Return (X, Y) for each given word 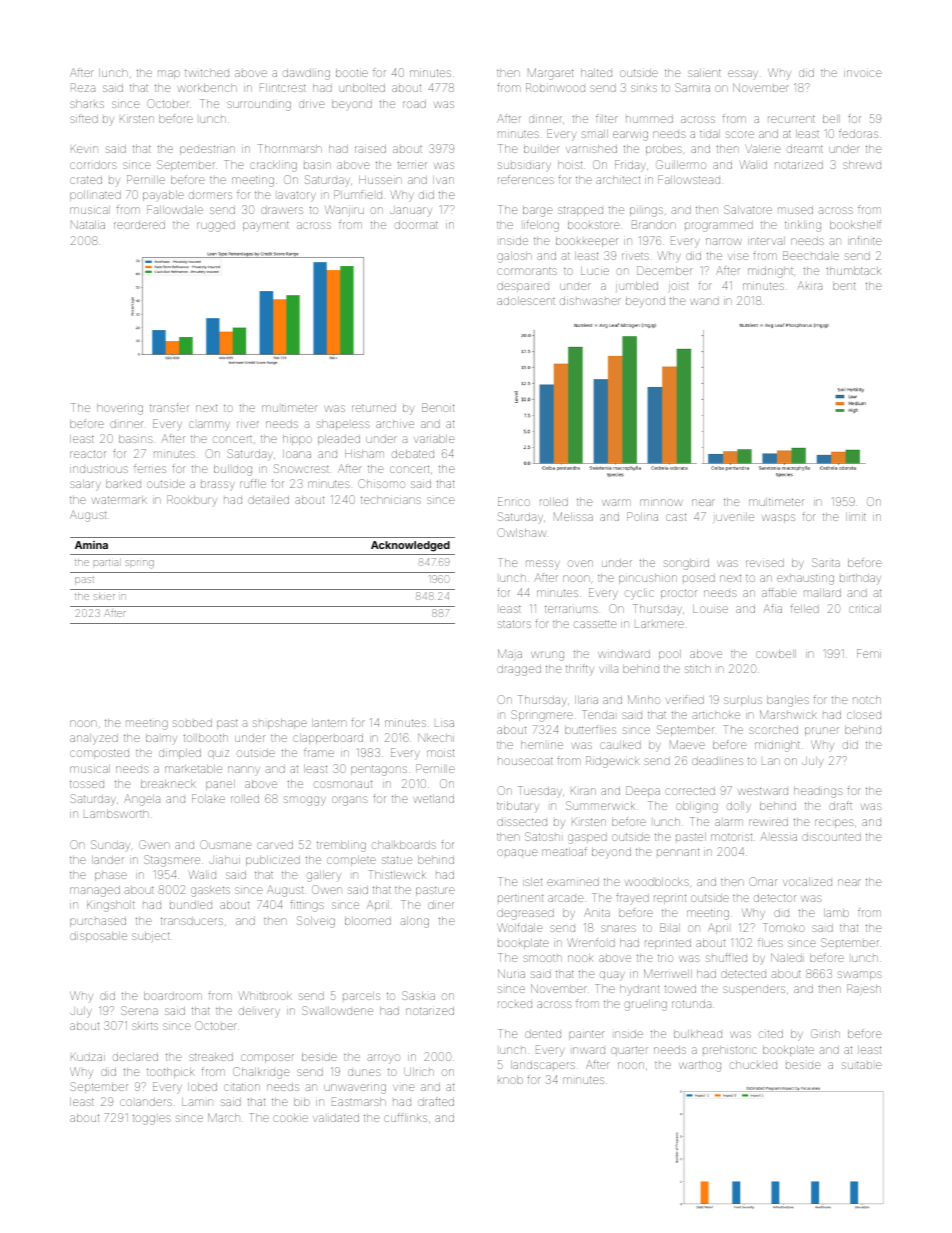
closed (864, 715)
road (414, 104)
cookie (290, 1118)
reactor (88, 454)
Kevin (84, 149)
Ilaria (586, 700)
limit (856, 517)
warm (616, 502)
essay (743, 74)
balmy (161, 739)
